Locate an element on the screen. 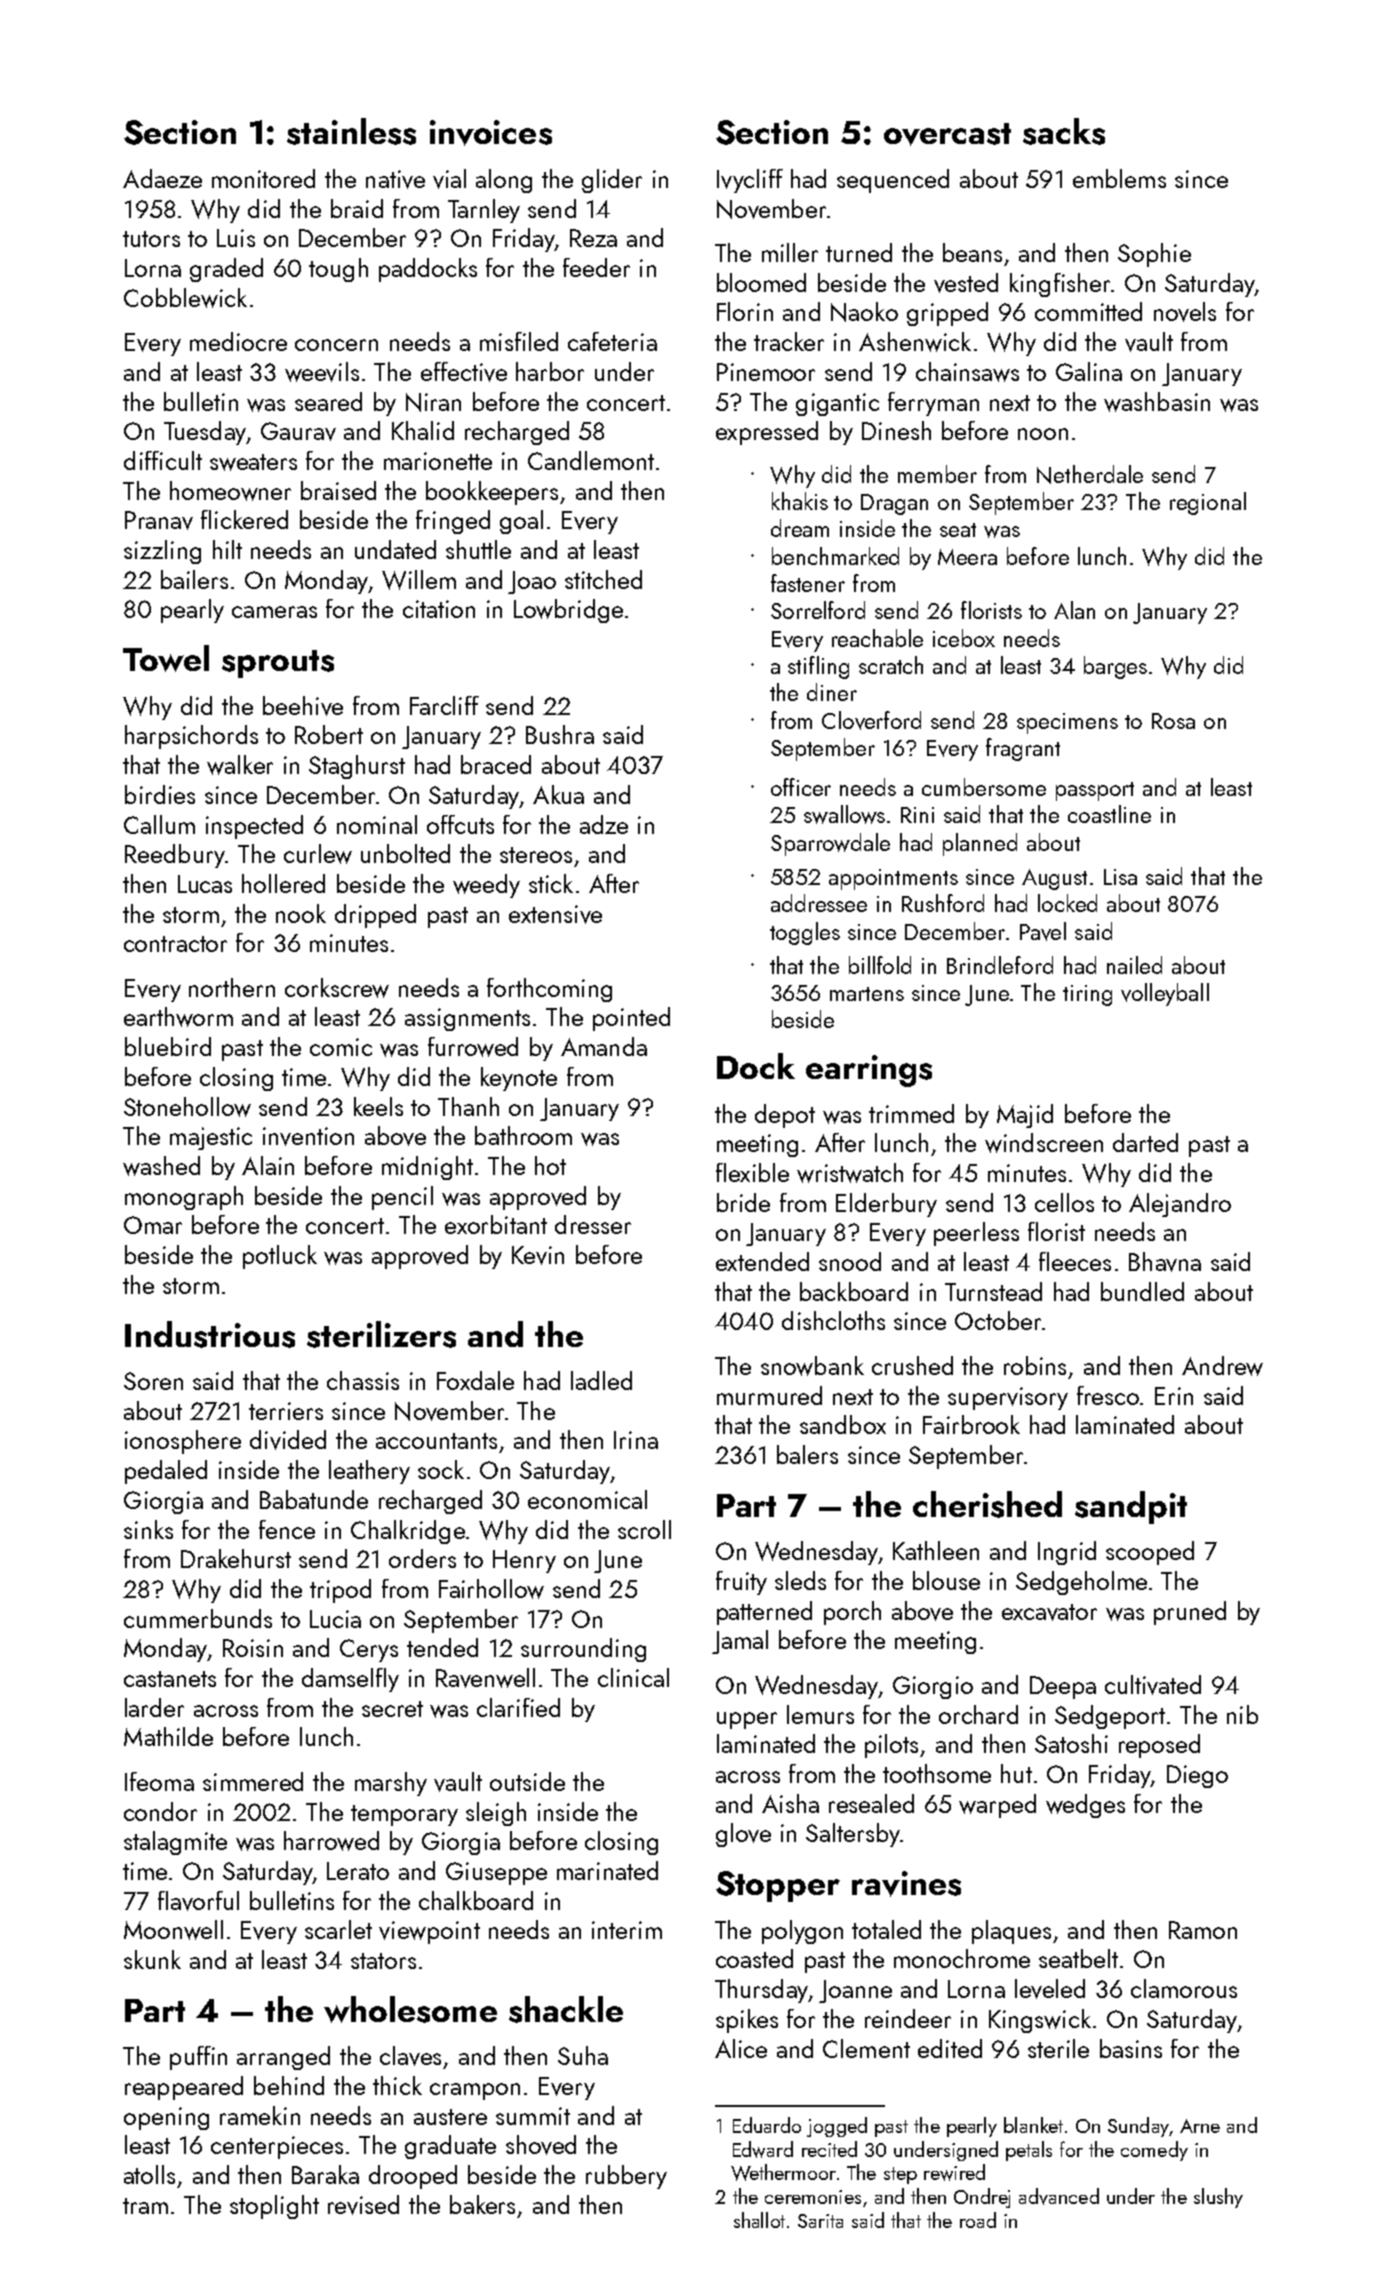 The width and height of the screenshot is (1388, 2286). bakers is located at coordinates (482, 2204).
